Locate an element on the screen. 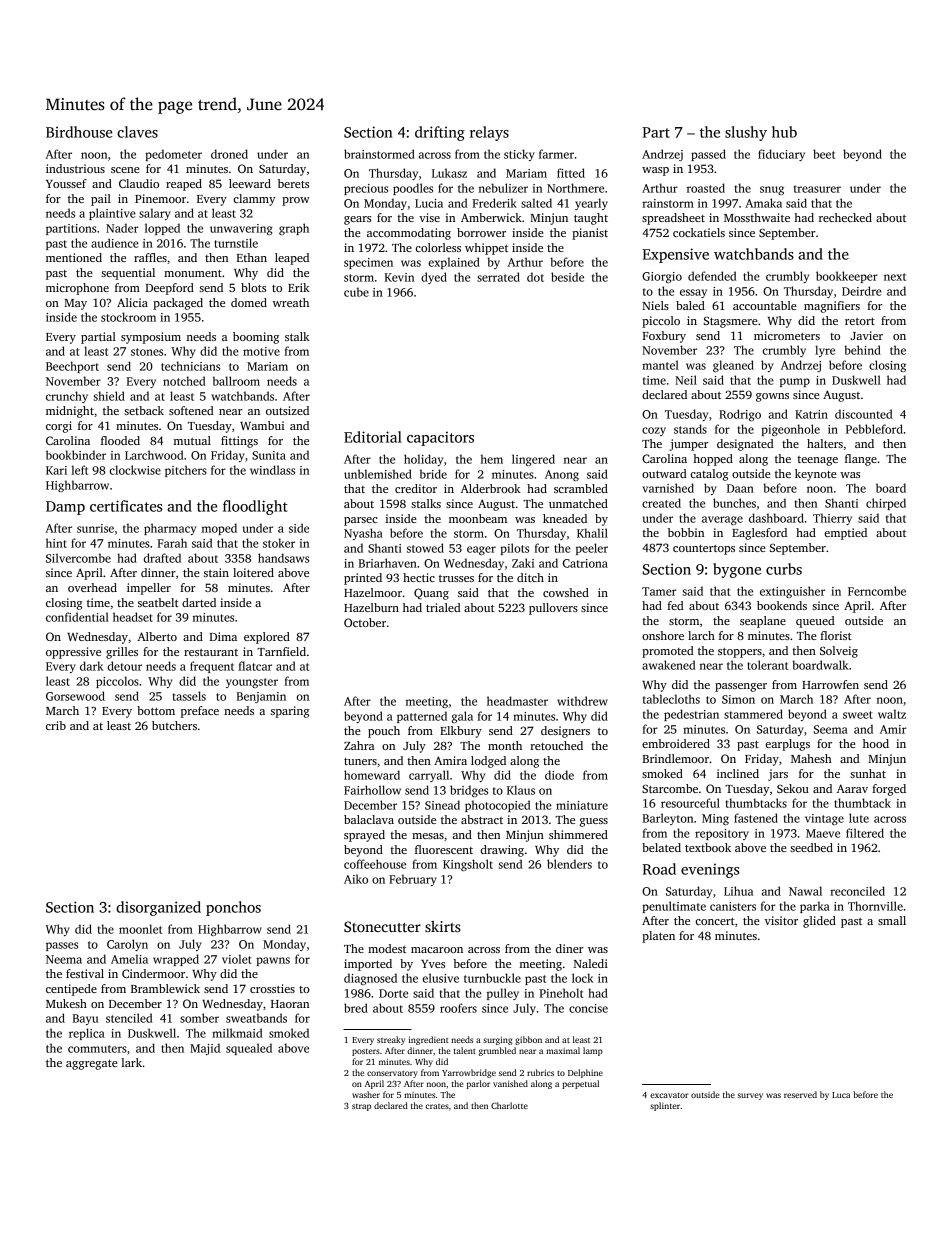  beet is located at coordinates (824, 154).
